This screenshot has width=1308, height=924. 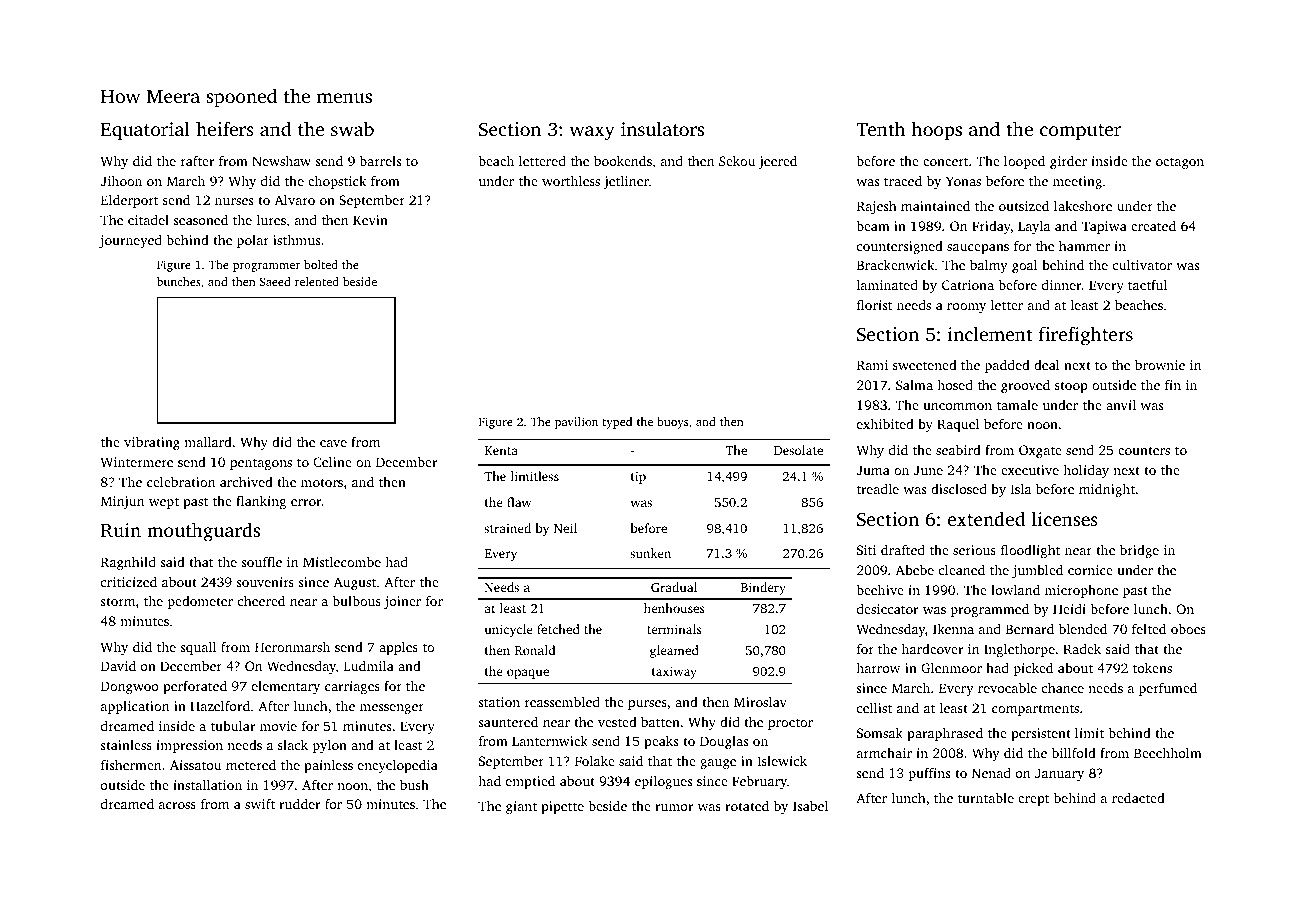 I want to click on pavilion, so click(x=576, y=423).
